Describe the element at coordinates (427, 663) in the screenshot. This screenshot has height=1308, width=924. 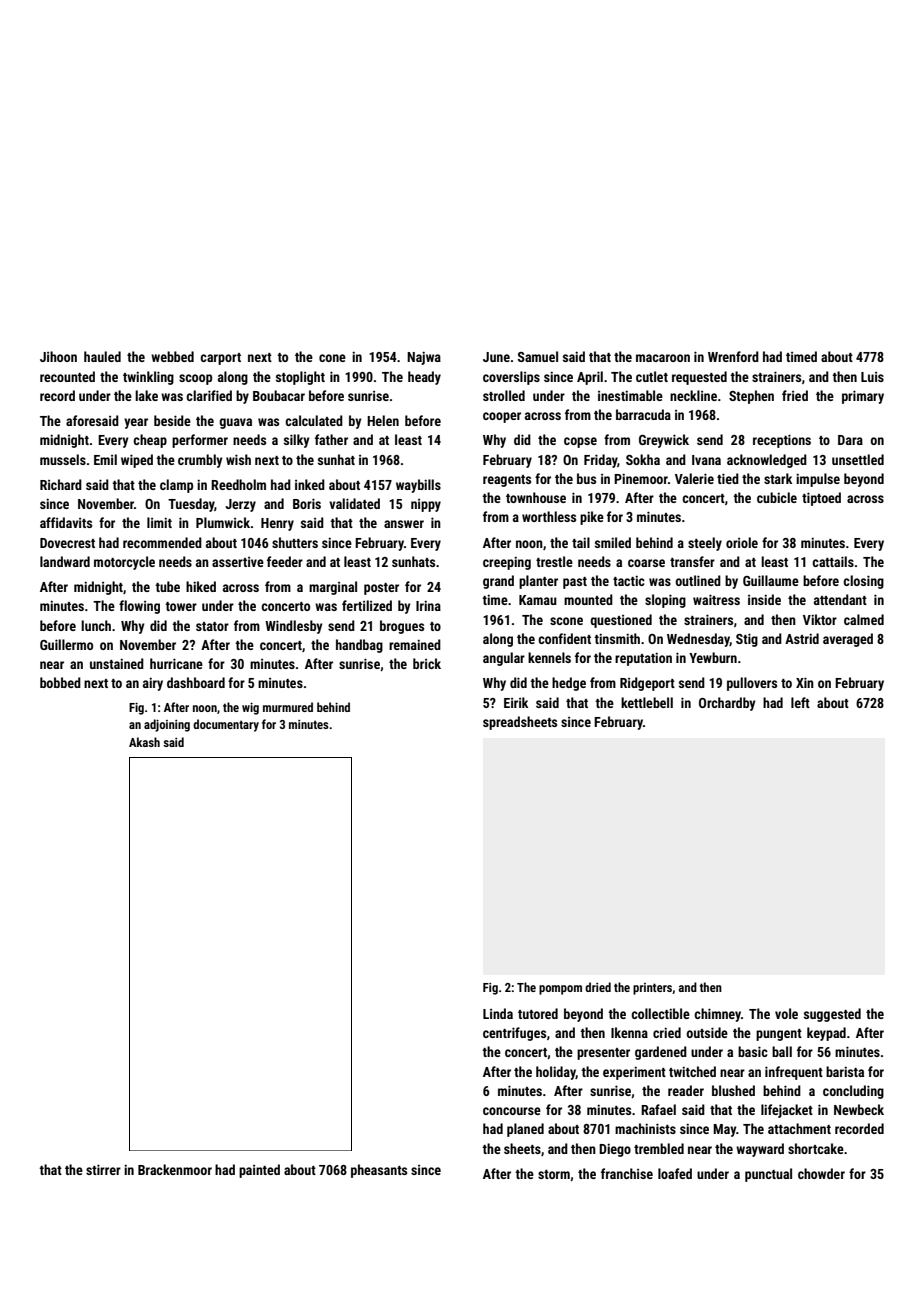
I see `brick` at that location.
